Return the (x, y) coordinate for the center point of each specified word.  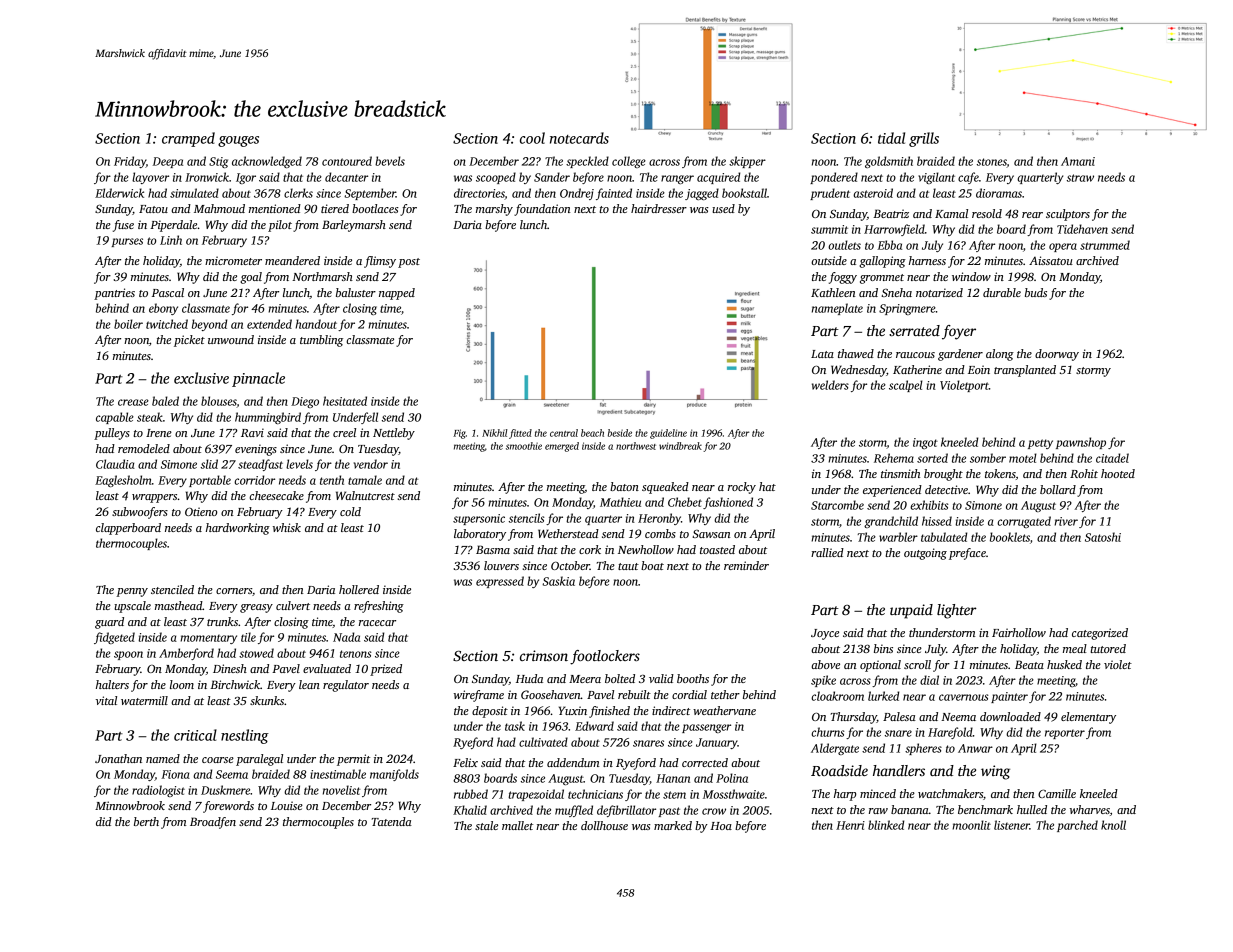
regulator (346, 686)
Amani (1078, 161)
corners (234, 591)
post (409, 263)
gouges (238, 141)
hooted (1118, 473)
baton (624, 486)
